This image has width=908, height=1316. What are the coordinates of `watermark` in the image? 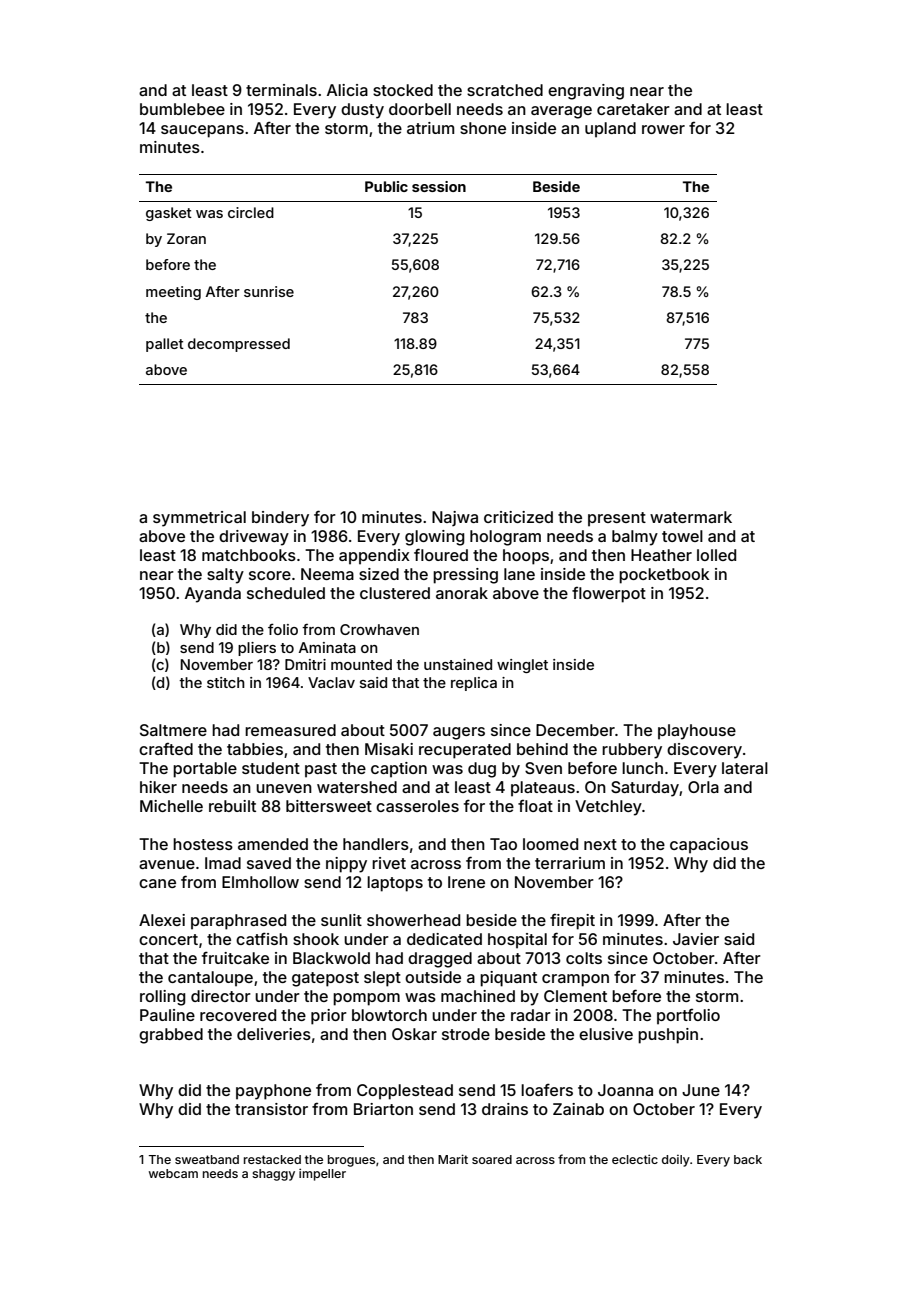 It's located at (691, 517).
